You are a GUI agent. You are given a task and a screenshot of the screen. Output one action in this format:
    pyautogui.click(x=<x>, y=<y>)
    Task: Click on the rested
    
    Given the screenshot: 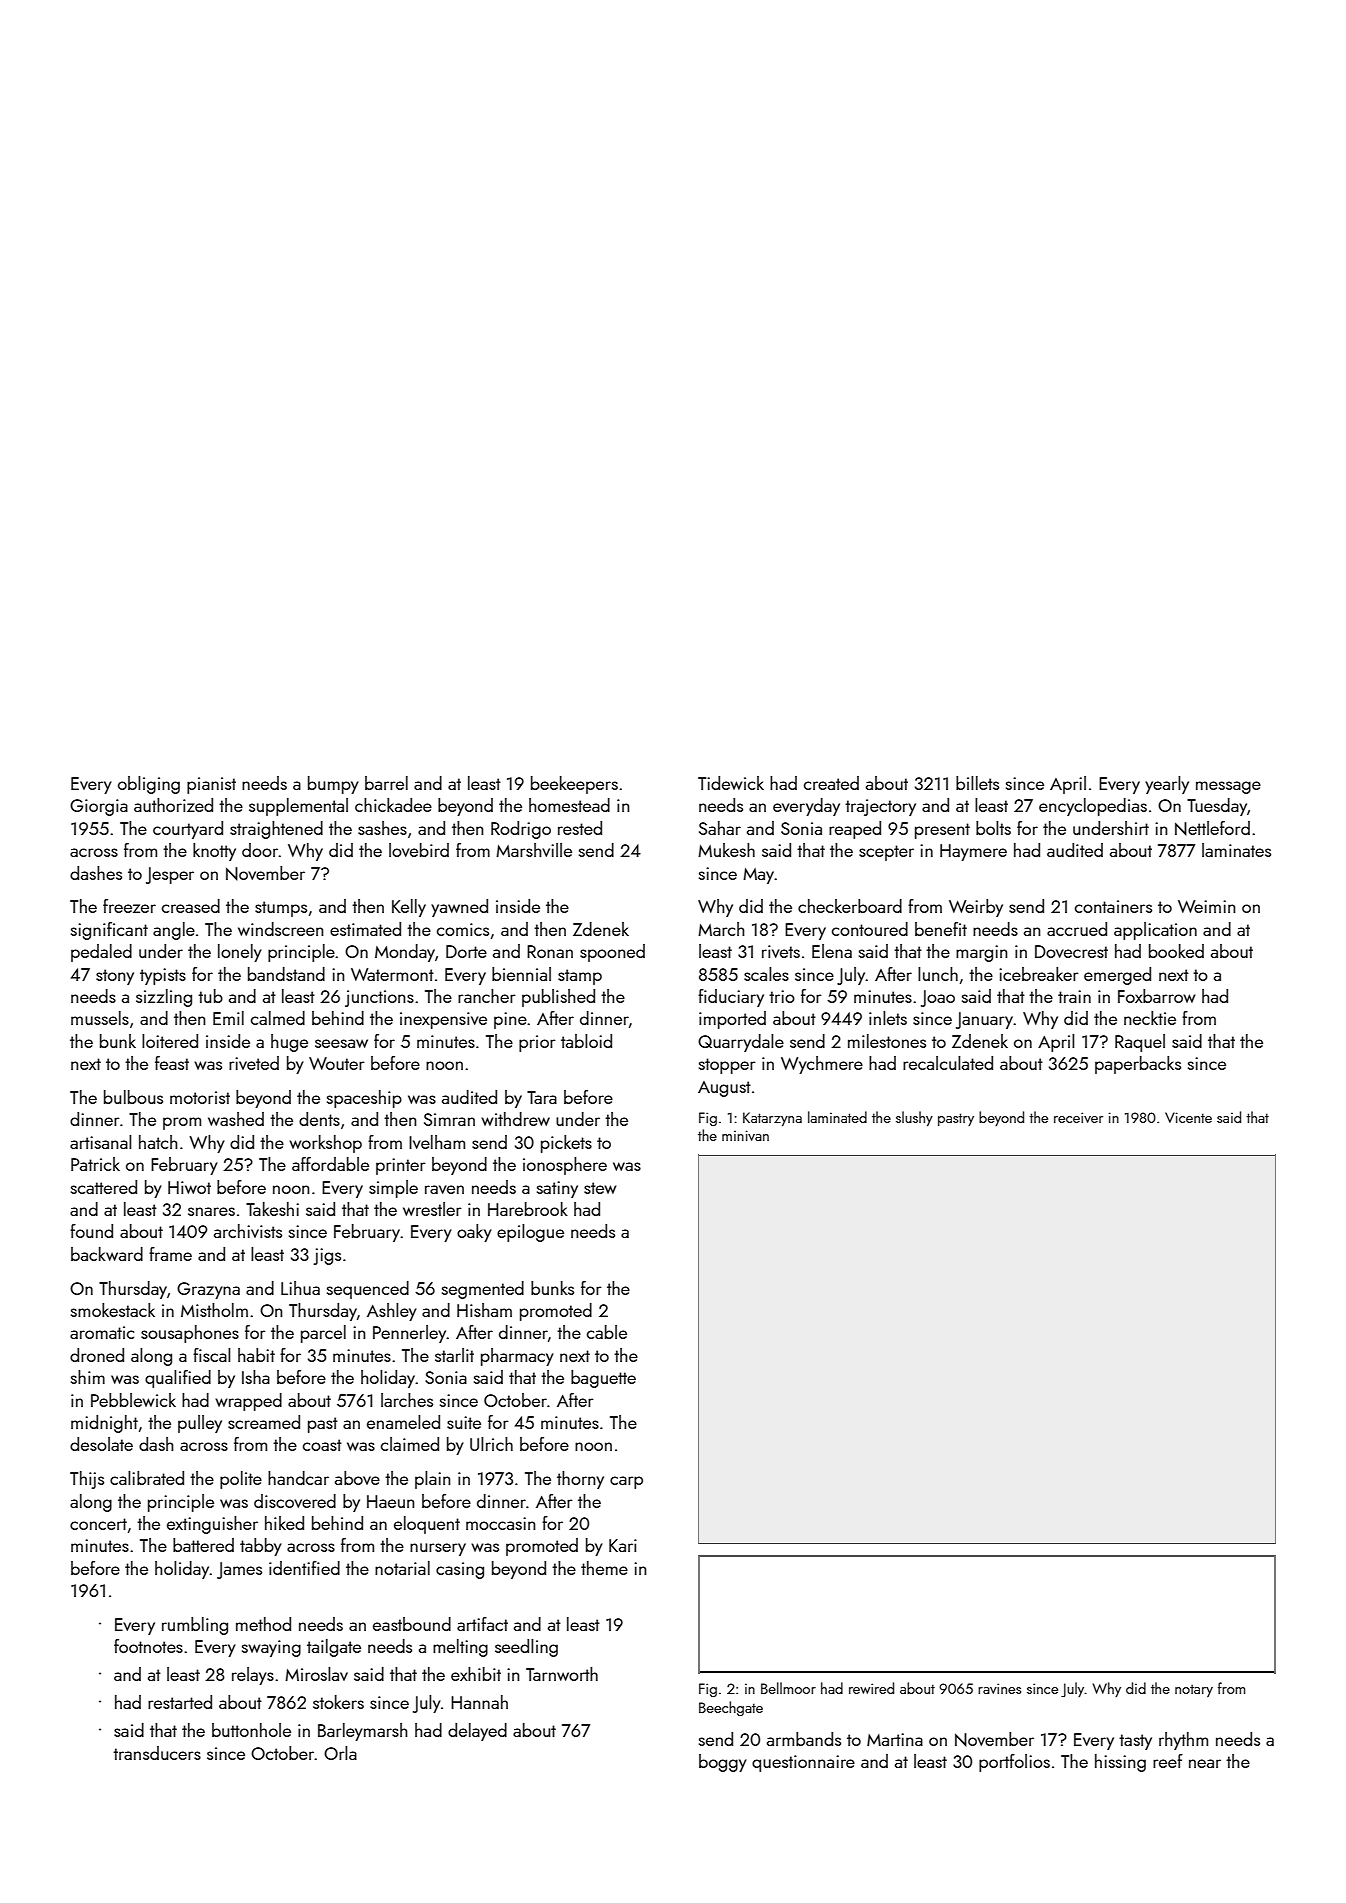 What is the action you would take?
    pyautogui.click(x=580, y=828)
